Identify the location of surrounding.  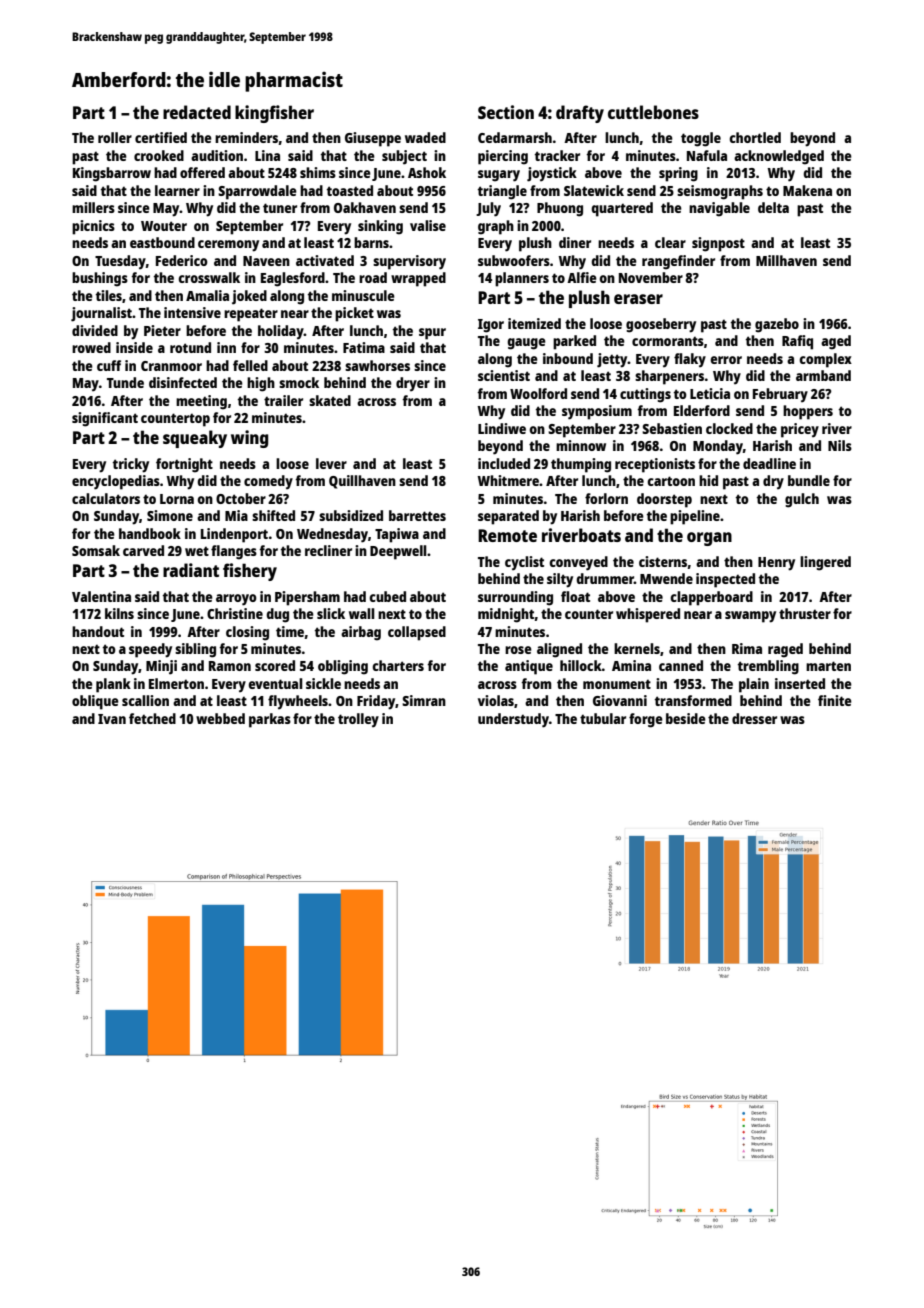
(515, 598).
